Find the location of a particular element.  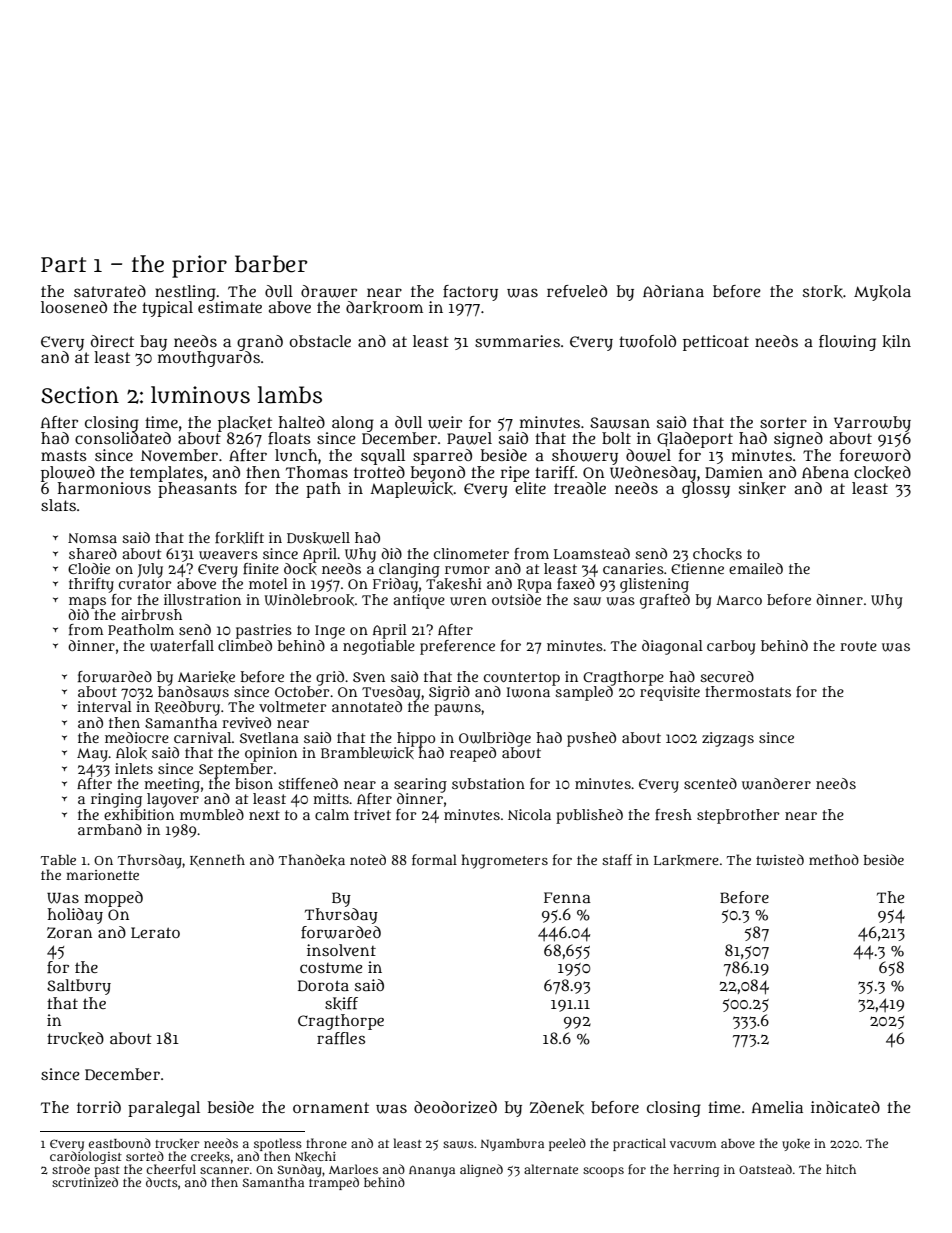

Adriana is located at coordinates (673, 291).
